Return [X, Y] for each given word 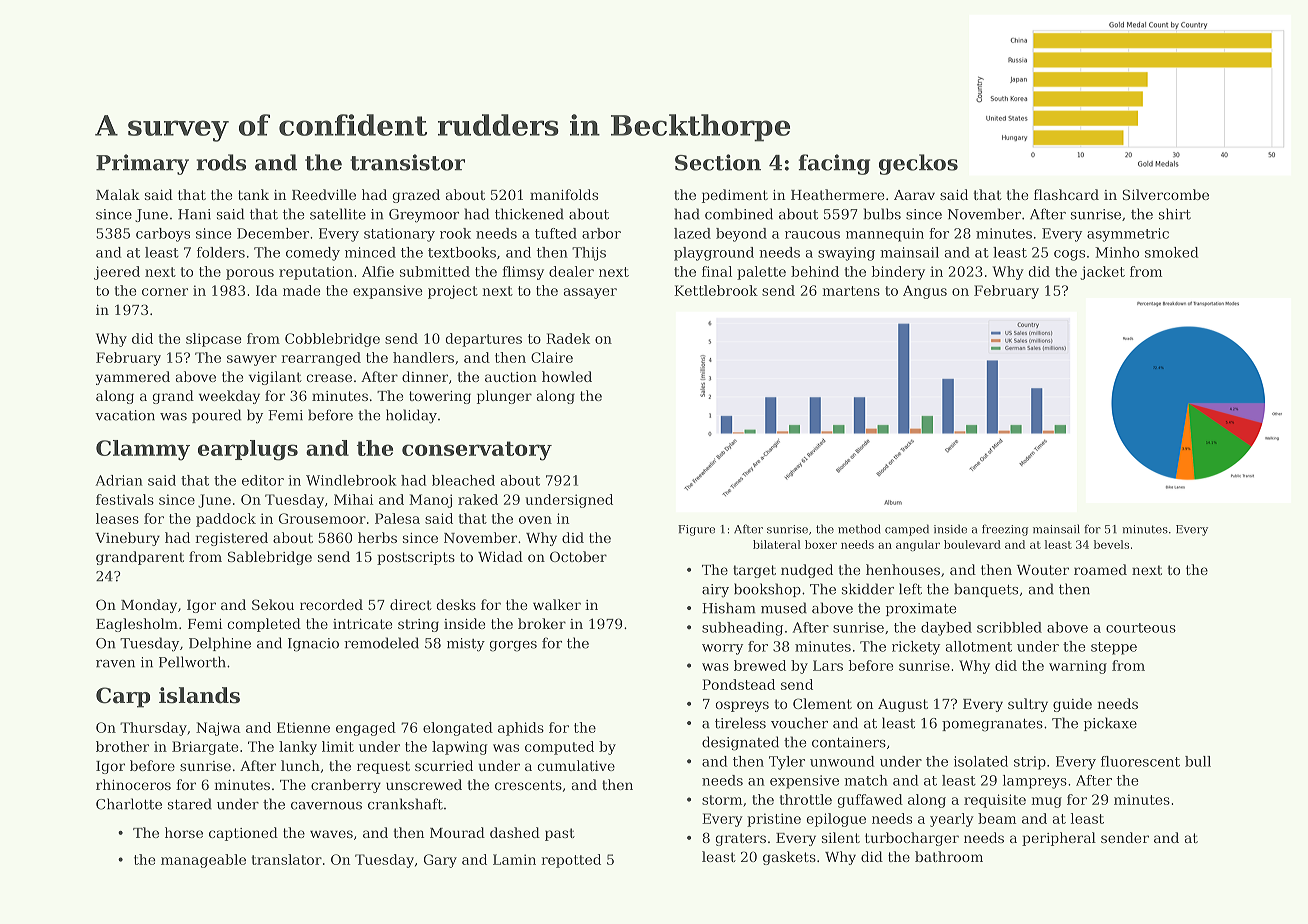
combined [739, 214]
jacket [1102, 273]
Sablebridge [270, 558]
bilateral [777, 544]
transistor [407, 162]
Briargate [205, 748]
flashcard [1066, 194]
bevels [1111, 544]
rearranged [321, 359]
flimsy [523, 273]
